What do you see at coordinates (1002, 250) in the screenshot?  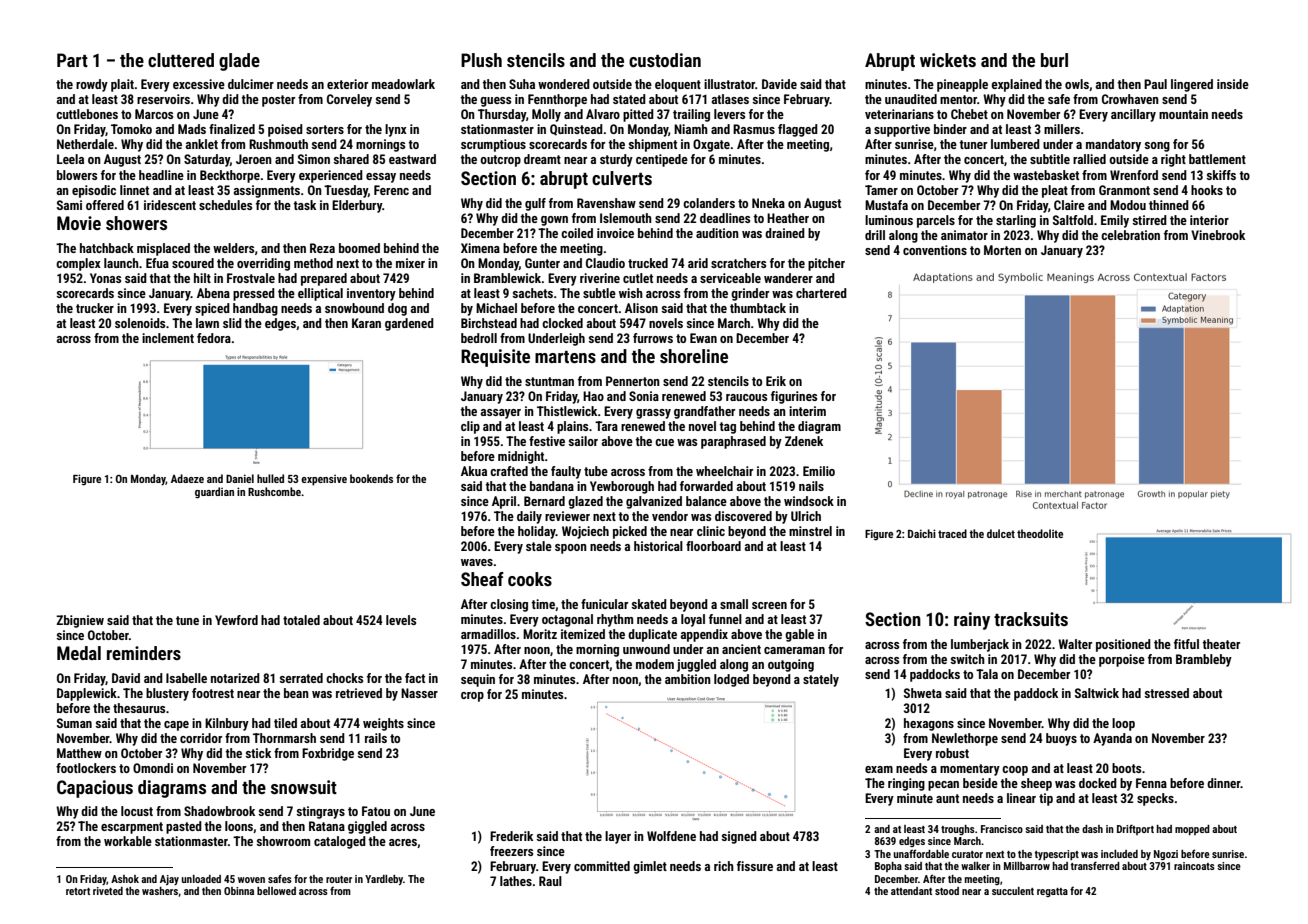 I see `Morten` at bounding box center [1002, 250].
